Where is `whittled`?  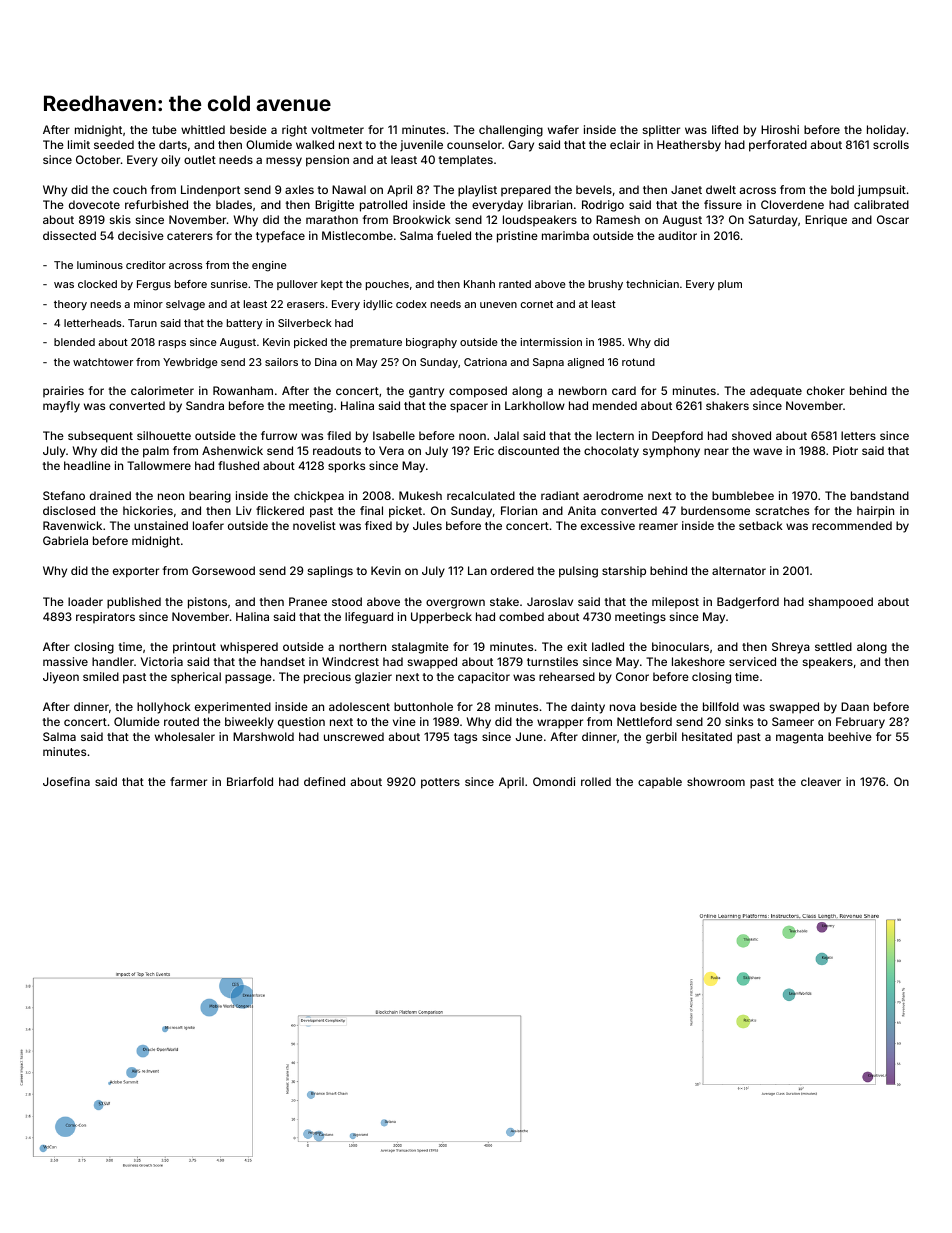 whittled is located at coordinates (203, 129).
